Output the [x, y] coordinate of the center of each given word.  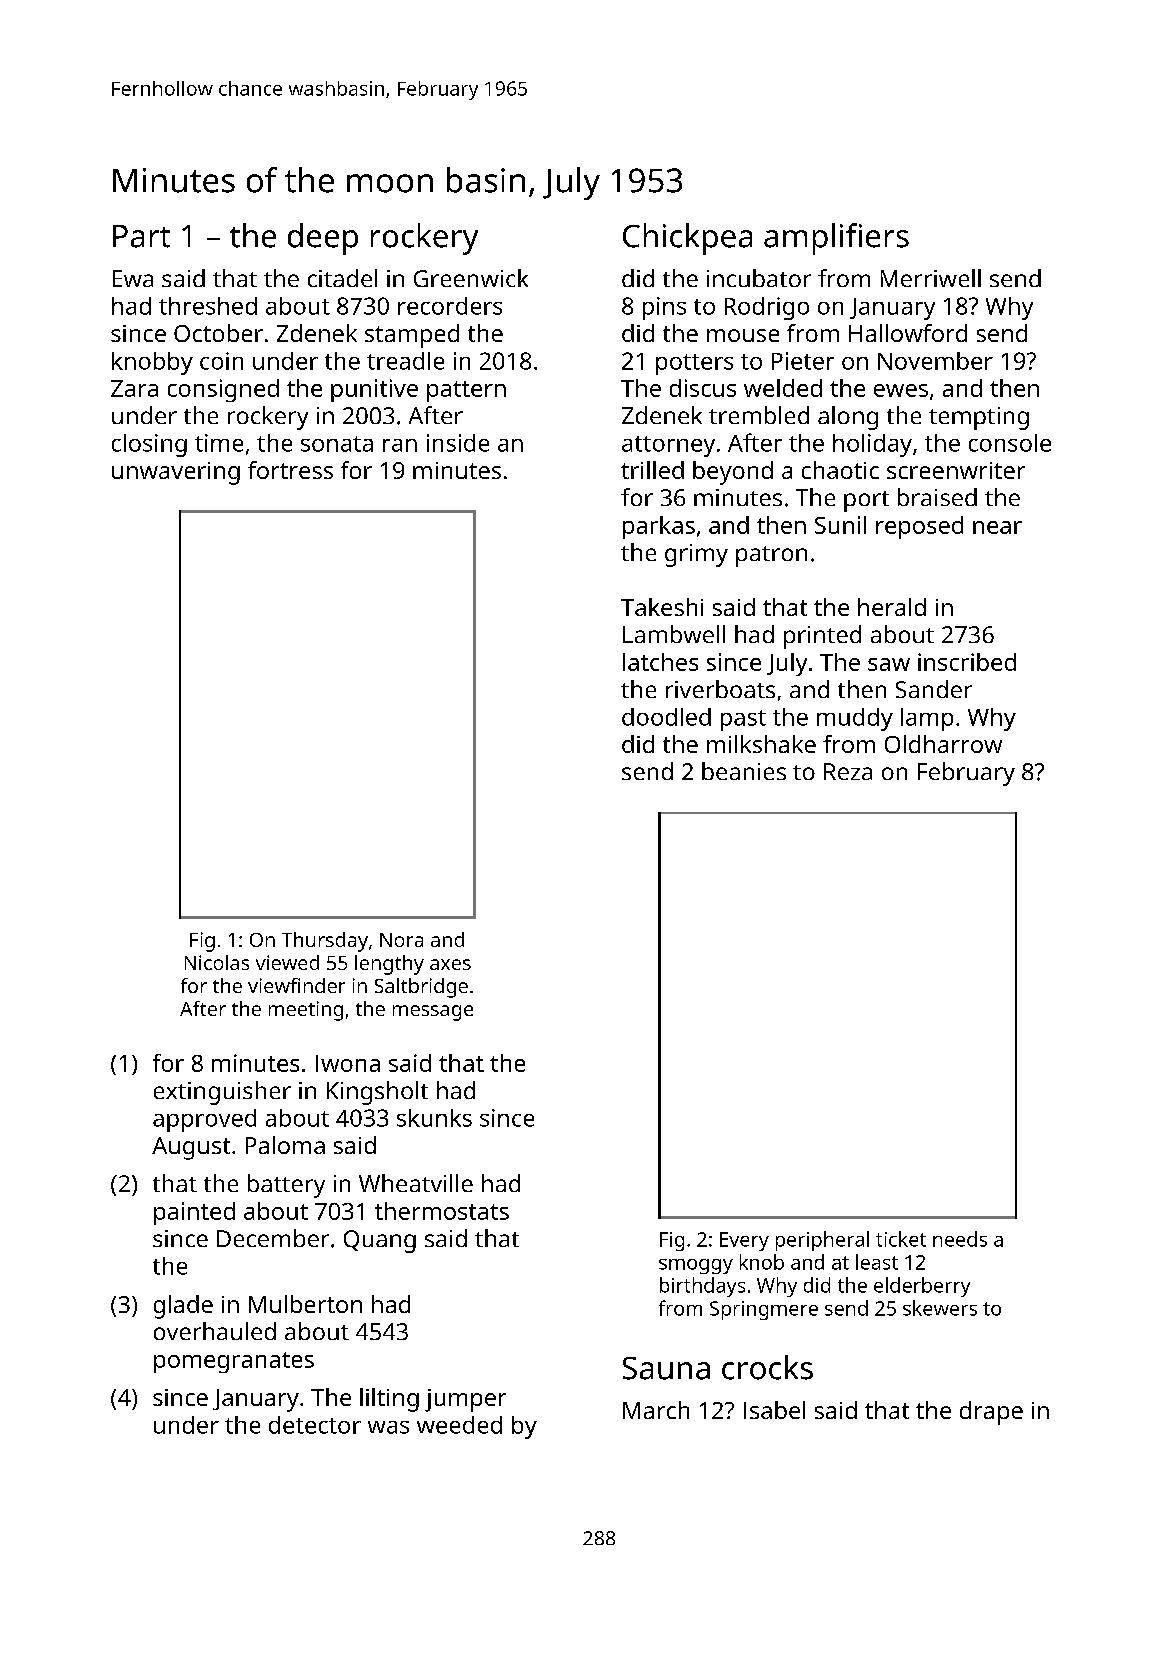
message [433, 1013]
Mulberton [305, 1304]
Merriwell [931, 278]
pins [664, 308]
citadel [342, 278]
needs [960, 1239]
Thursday [325, 942]
